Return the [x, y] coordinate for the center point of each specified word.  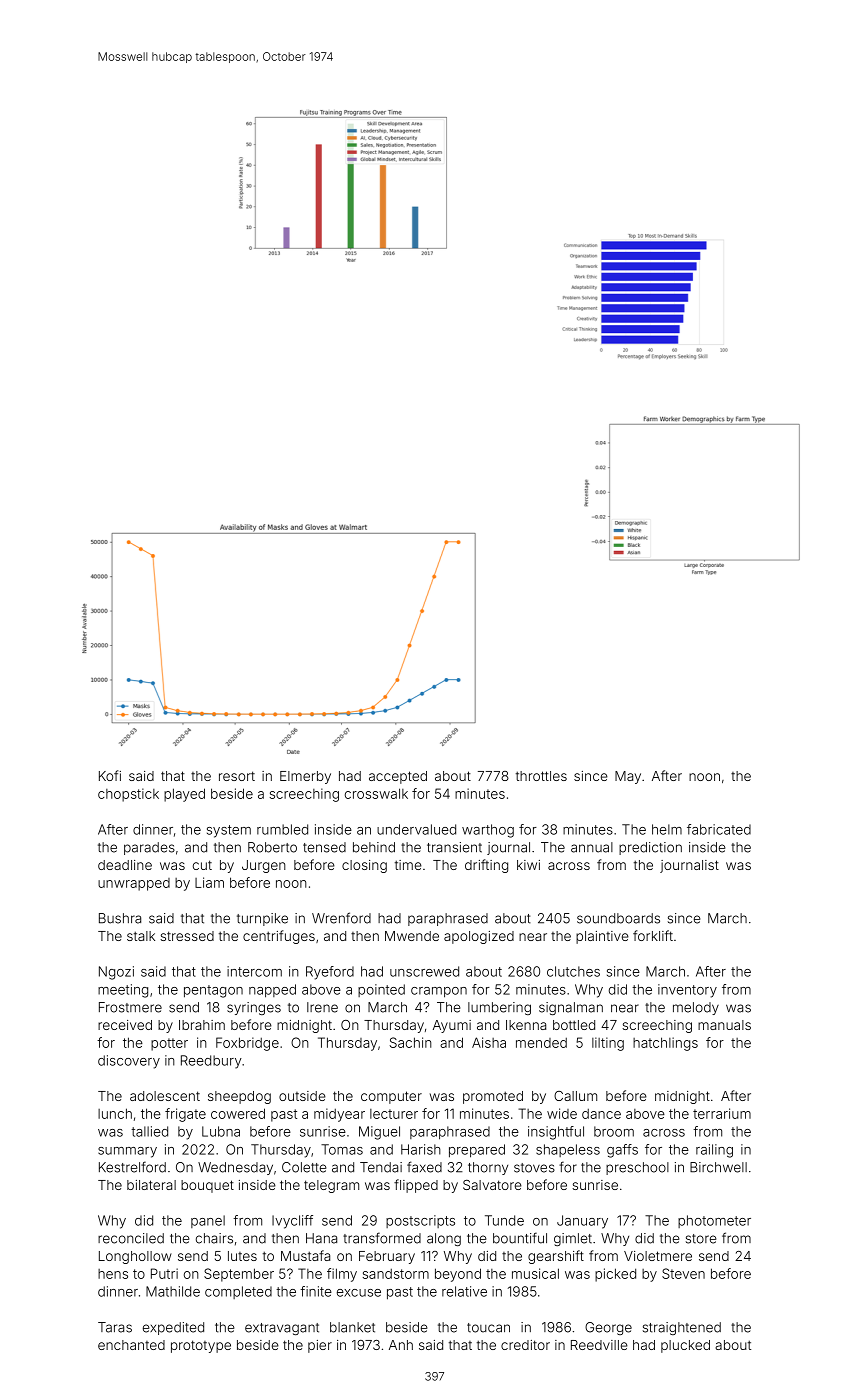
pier [320, 1346]
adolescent [165, 1096]
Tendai [381, 1167]
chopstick [128, 795]
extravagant [282, 1329]
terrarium [722, 1113]
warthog [488, 831]
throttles [541, 776]
